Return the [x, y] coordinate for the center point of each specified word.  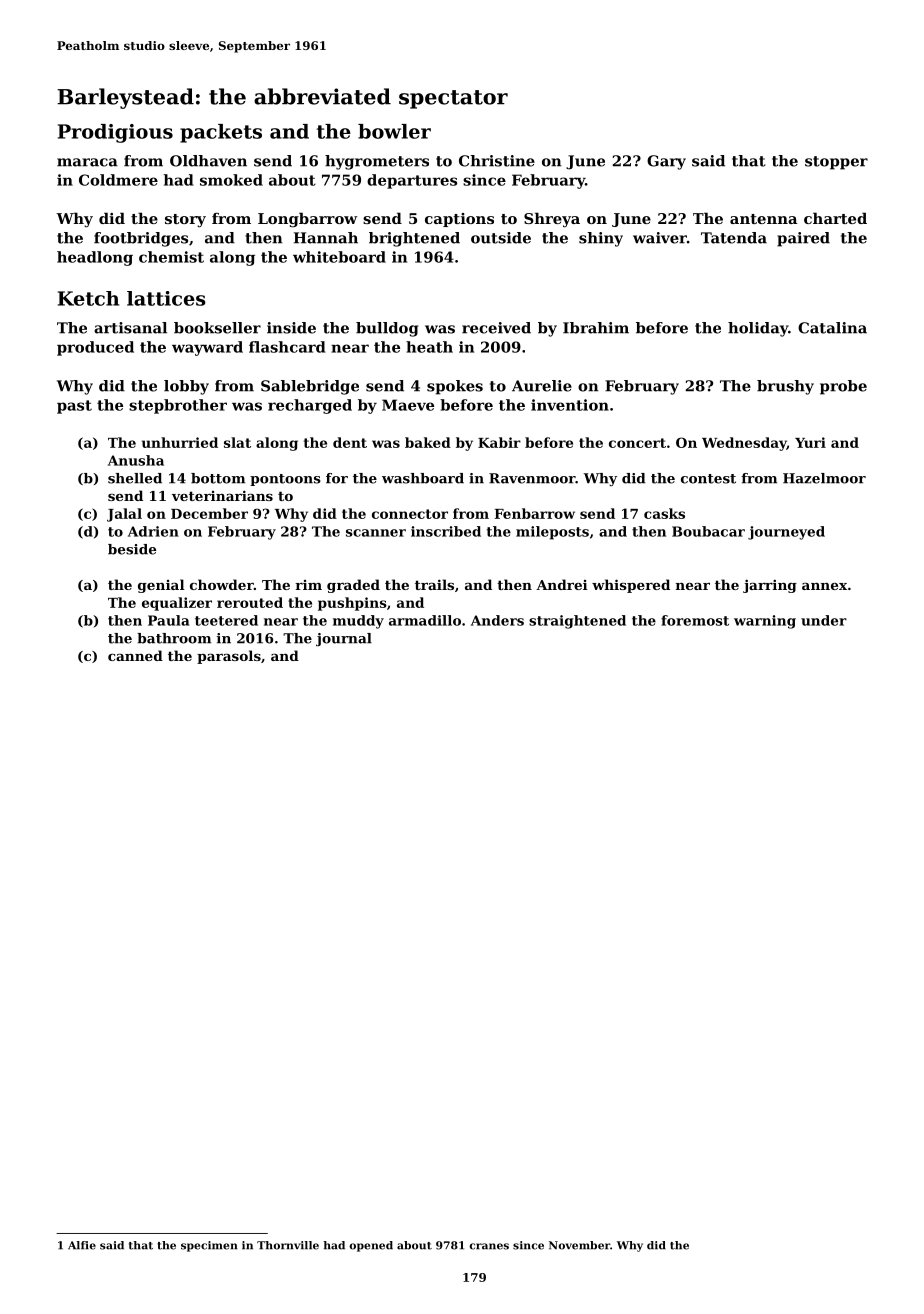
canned [135, 655]
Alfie [82, 1245]
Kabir [499, 442]
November [579, 1245]
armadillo [425, 620]
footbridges [141, 239]
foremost [695, 620]
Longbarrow [307, 220]
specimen [209, 1246]
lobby [186, 387]
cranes [489, 1246]
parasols [229, 657]
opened [371, 1246]
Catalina [832, 328]
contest [708, 479]
